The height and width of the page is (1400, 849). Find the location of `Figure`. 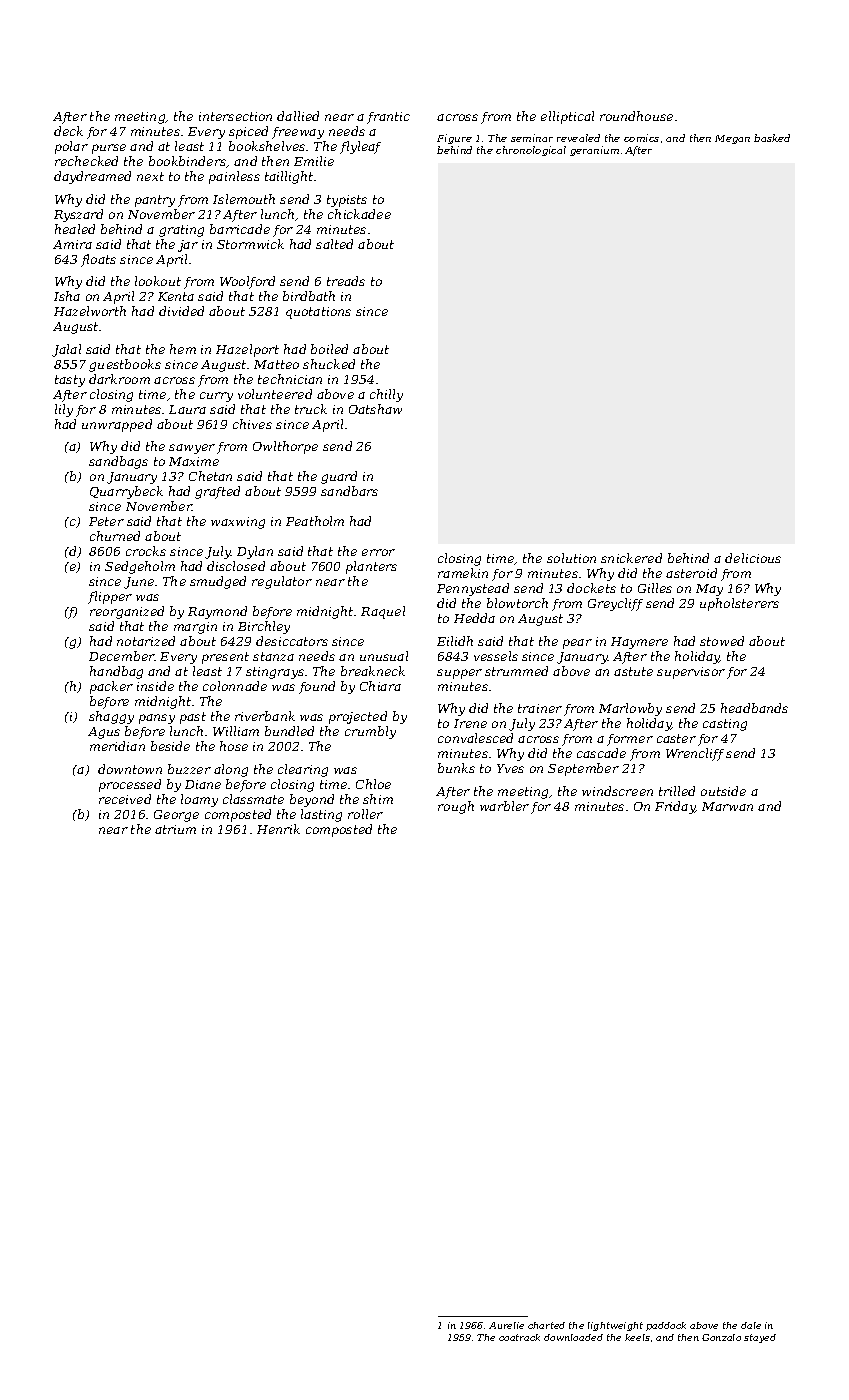

Figure is located at coordinates (454, 139).
